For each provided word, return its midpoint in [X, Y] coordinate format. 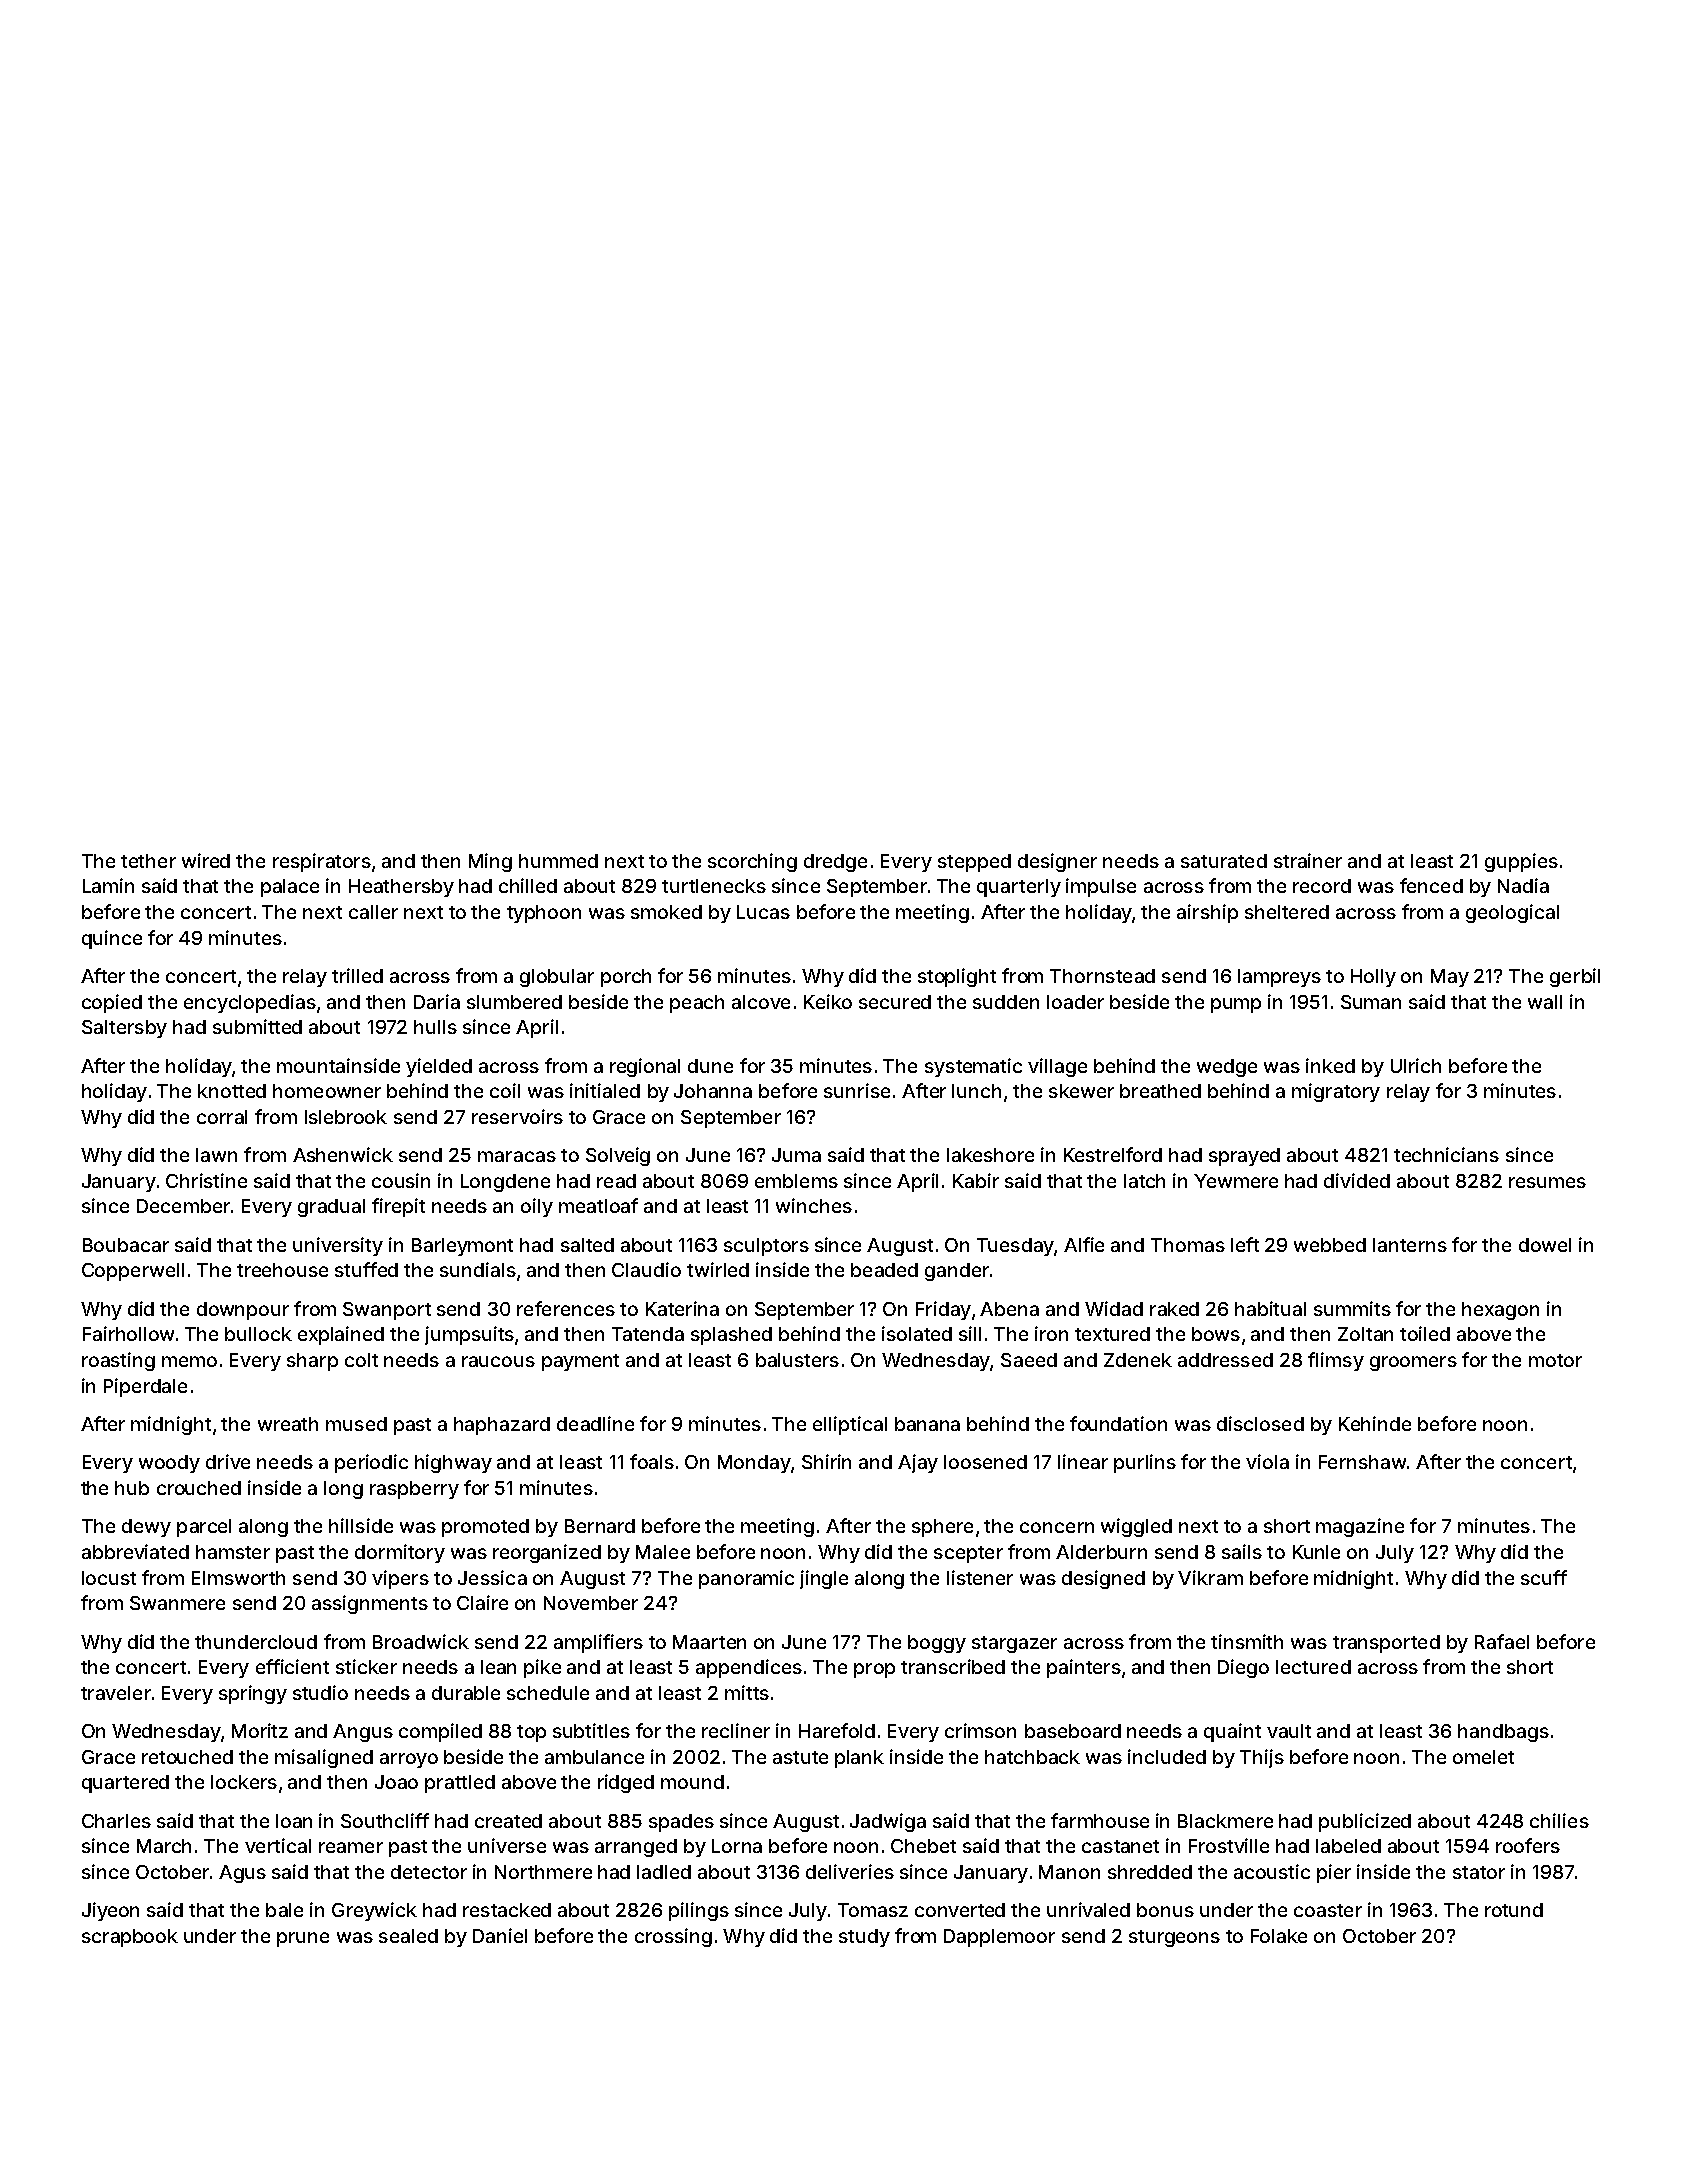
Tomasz [873, 1910]
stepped [974, 863]
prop [874, 1670]
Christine [206, 1180]
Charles [116, 1821]
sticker [366, 1666]
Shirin [826, 1461]
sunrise [857, 1090]
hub [132, 1488]
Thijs [1262, 1758]
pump [1236, 1005]
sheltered [1287, 912]
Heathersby [401, 888]
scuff [1544, 1577]
